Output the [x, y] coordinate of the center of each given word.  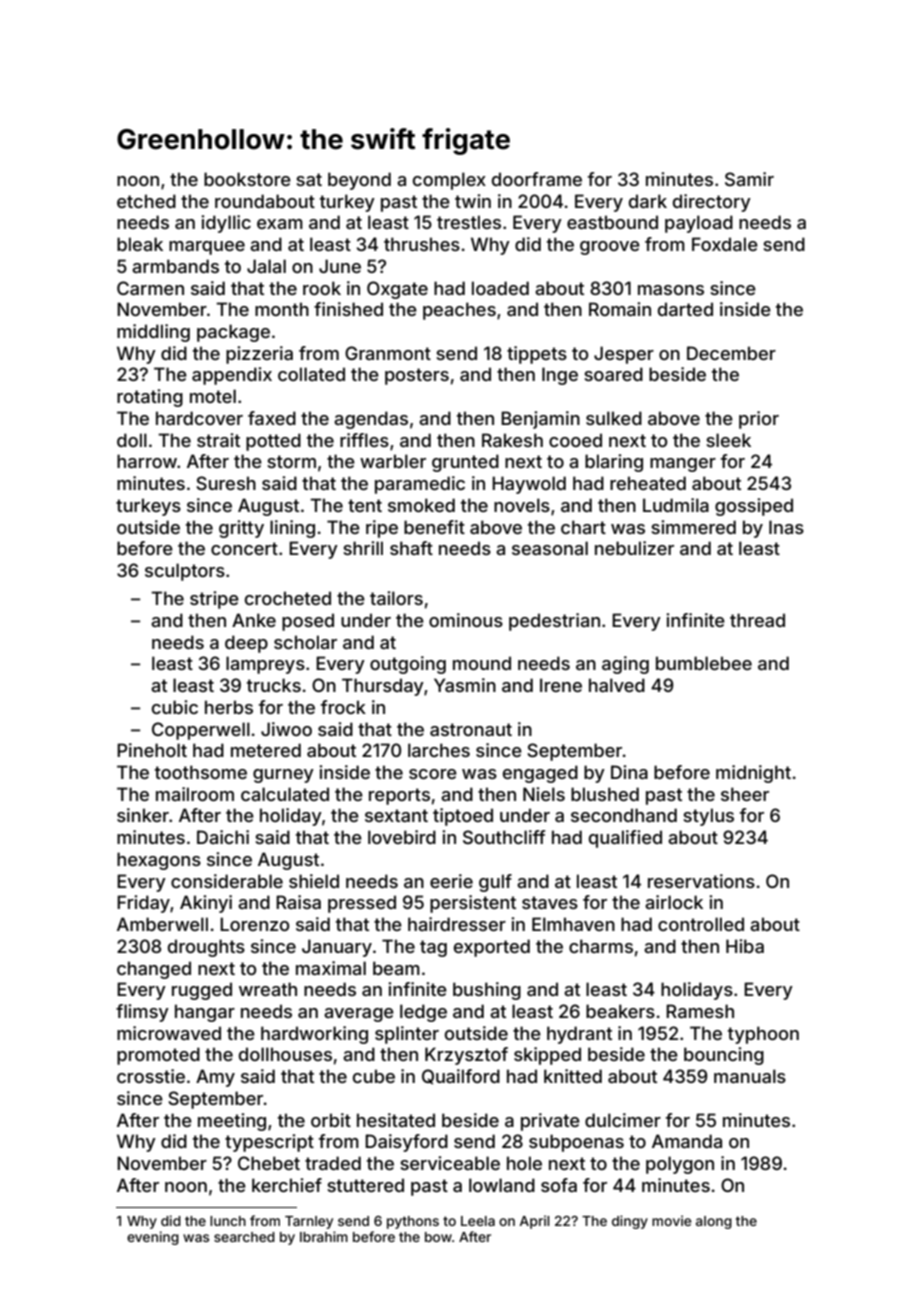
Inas [786, 527]
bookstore [247, 179]
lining [292, 529]
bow [438, 1237]
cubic [175, 707]
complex [449, 181]
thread [757, 620]
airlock [674, 902]
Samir [749, 179]
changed [154, 970]
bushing [487, 991]
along [714, 1222]
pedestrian [554, 622]
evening [153, 1238]
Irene [561, 685]
